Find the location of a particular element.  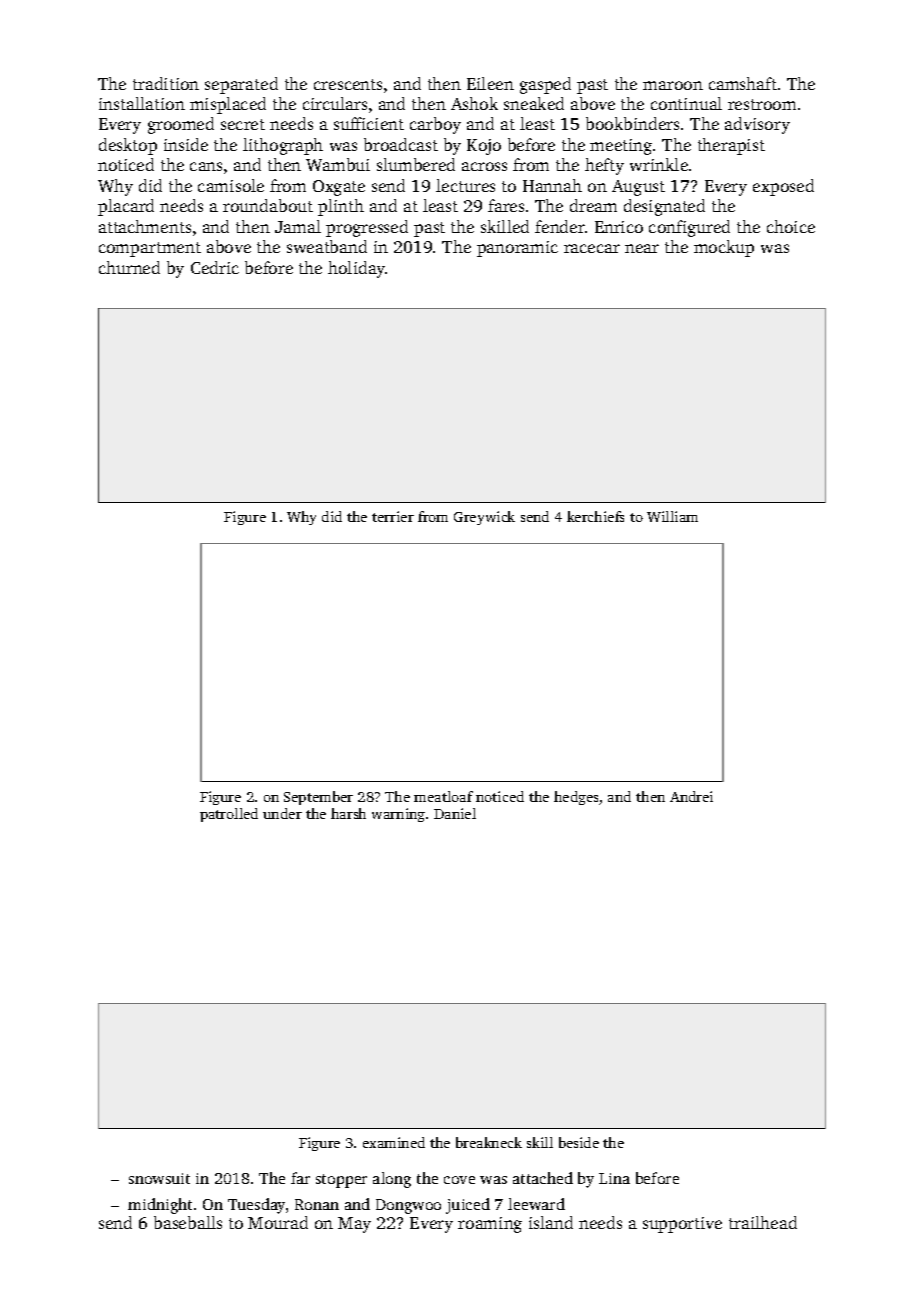

churned is located at coordinates (129, 267).
